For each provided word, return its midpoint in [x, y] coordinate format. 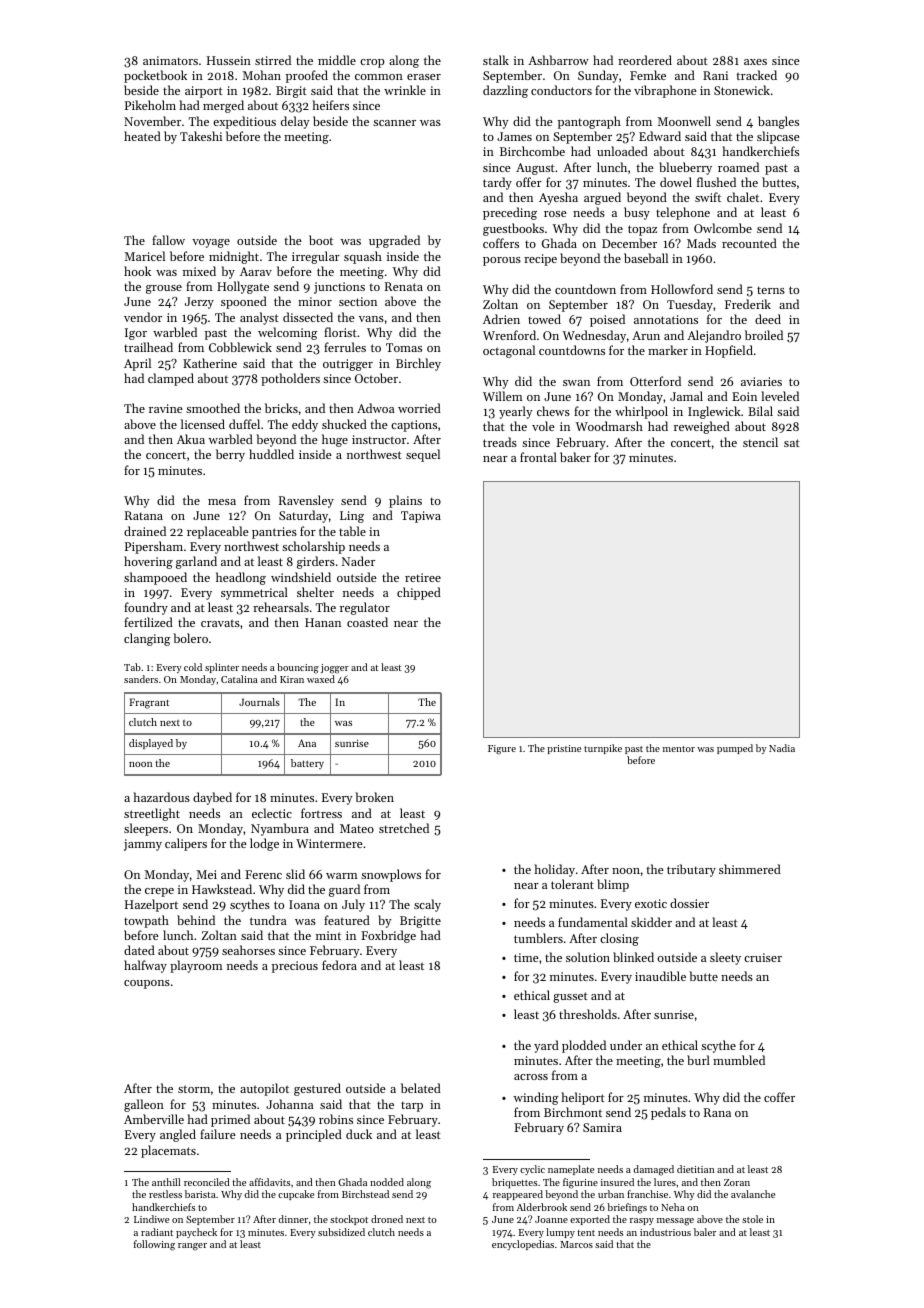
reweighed [702, 427]
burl [698, 1060]
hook [137, 271]
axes [755, 62]
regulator [365, 608]
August [535, 169]
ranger [192, 1247]
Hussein [229, 60]
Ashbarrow [558, 60]
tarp [412, 1106]
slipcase [778, 137]
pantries [274, 533]
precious [295, 967]
